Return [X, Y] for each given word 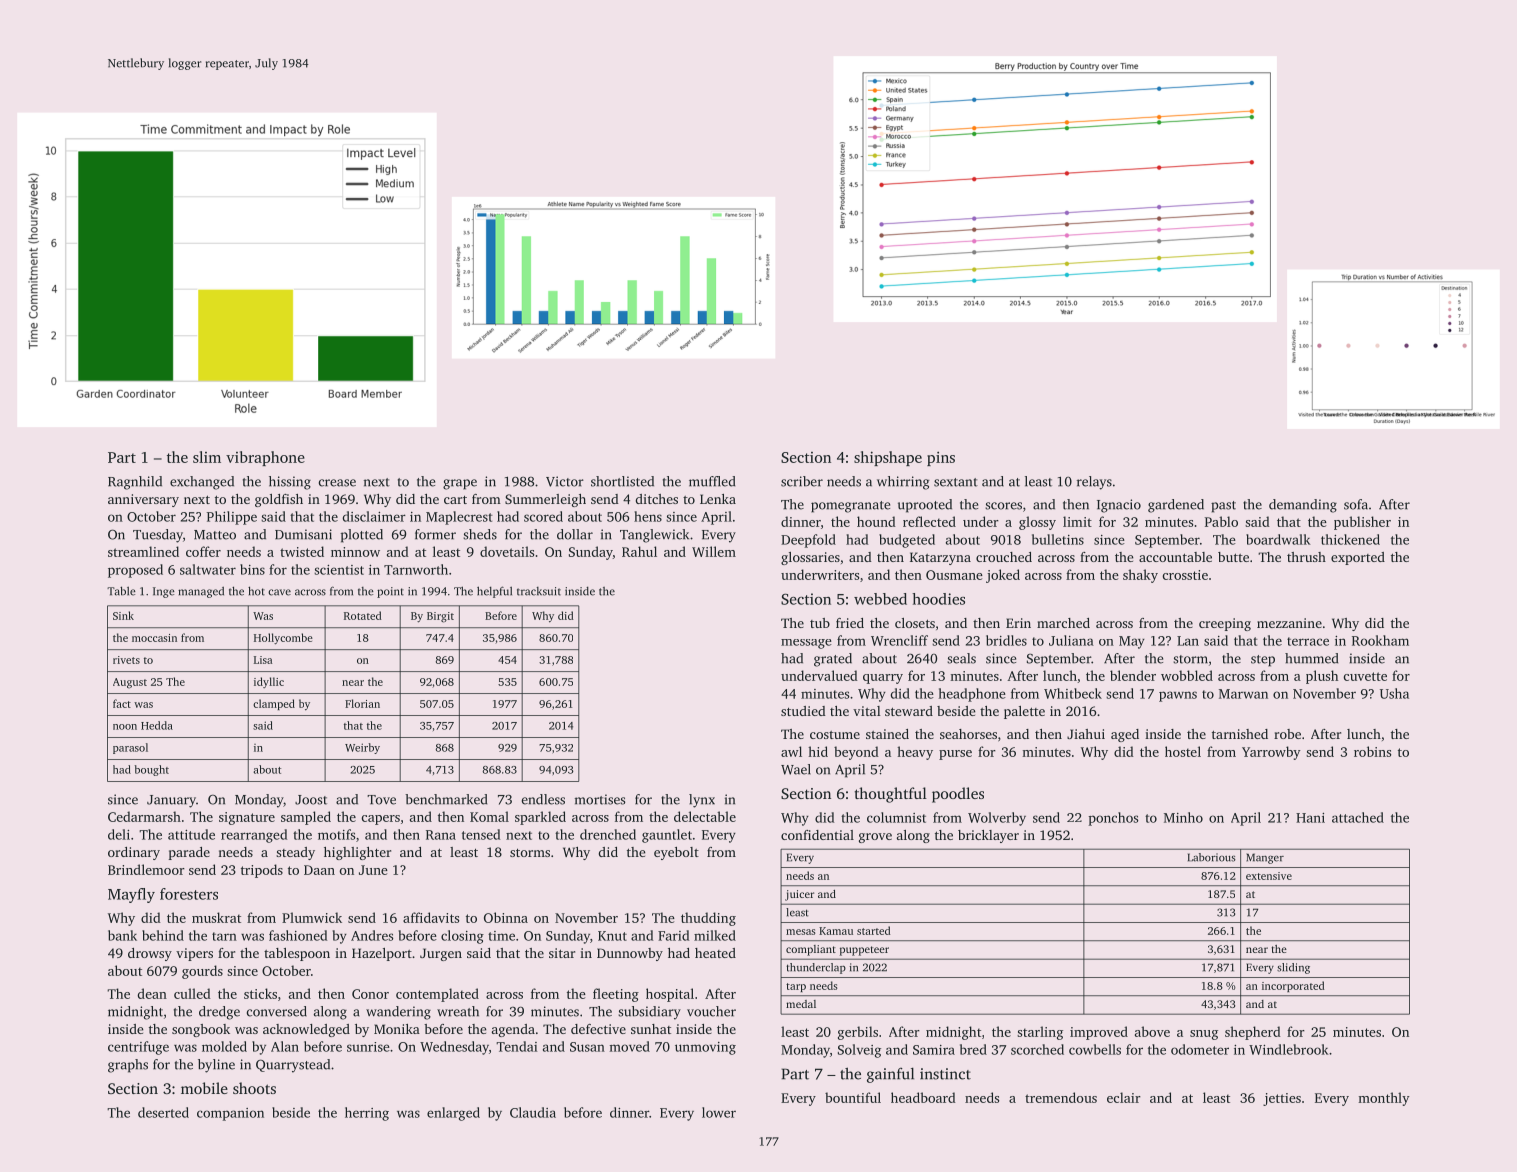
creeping [1225, 624]
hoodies [938, 599]
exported [1358, 558]
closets [915, 623]
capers [380, 820]
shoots [254, 1088]
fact [122, 703]
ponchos [1113, 819]
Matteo [215, 535]
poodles [958, 795]
